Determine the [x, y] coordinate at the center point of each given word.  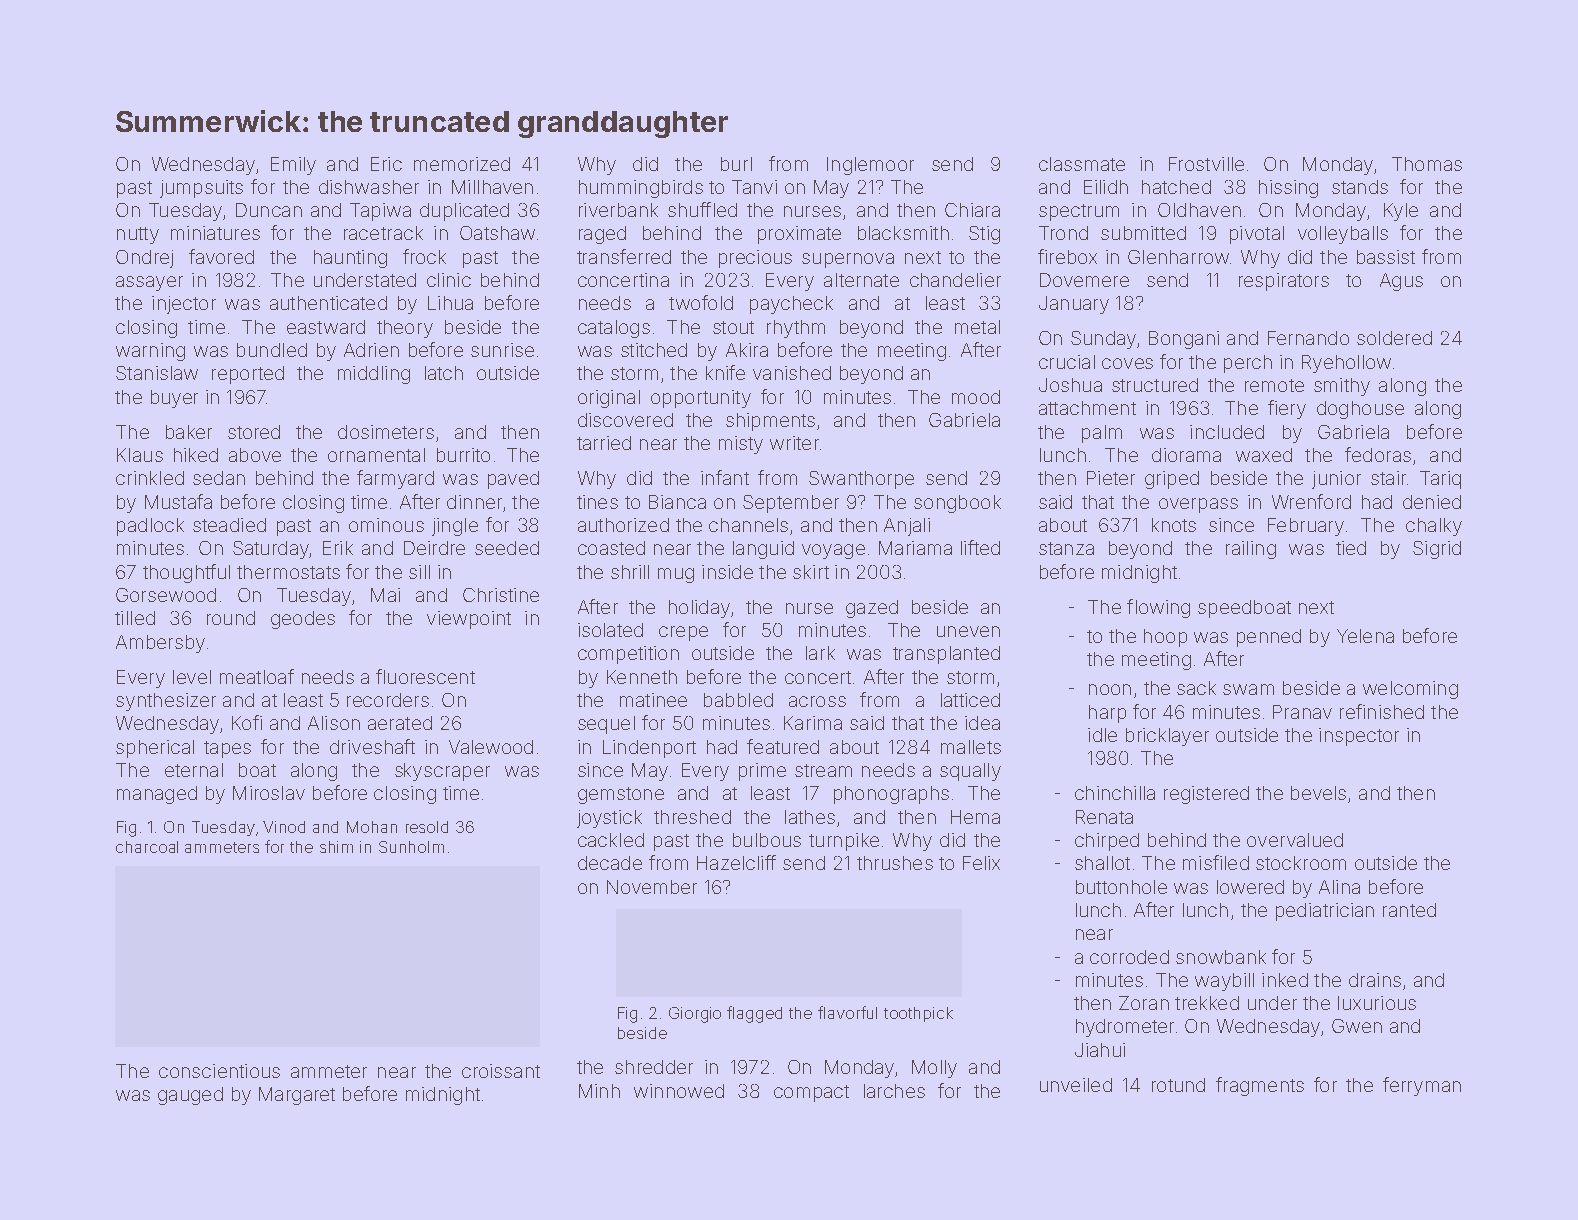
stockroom [1301, 863]
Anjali [907, 527]
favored [221, 256]
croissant [501, 1071]
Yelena [1365, 636]
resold [427, 827]
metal [977, 327]
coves [1127, 363]
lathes [810, 817]
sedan [219, 478]
